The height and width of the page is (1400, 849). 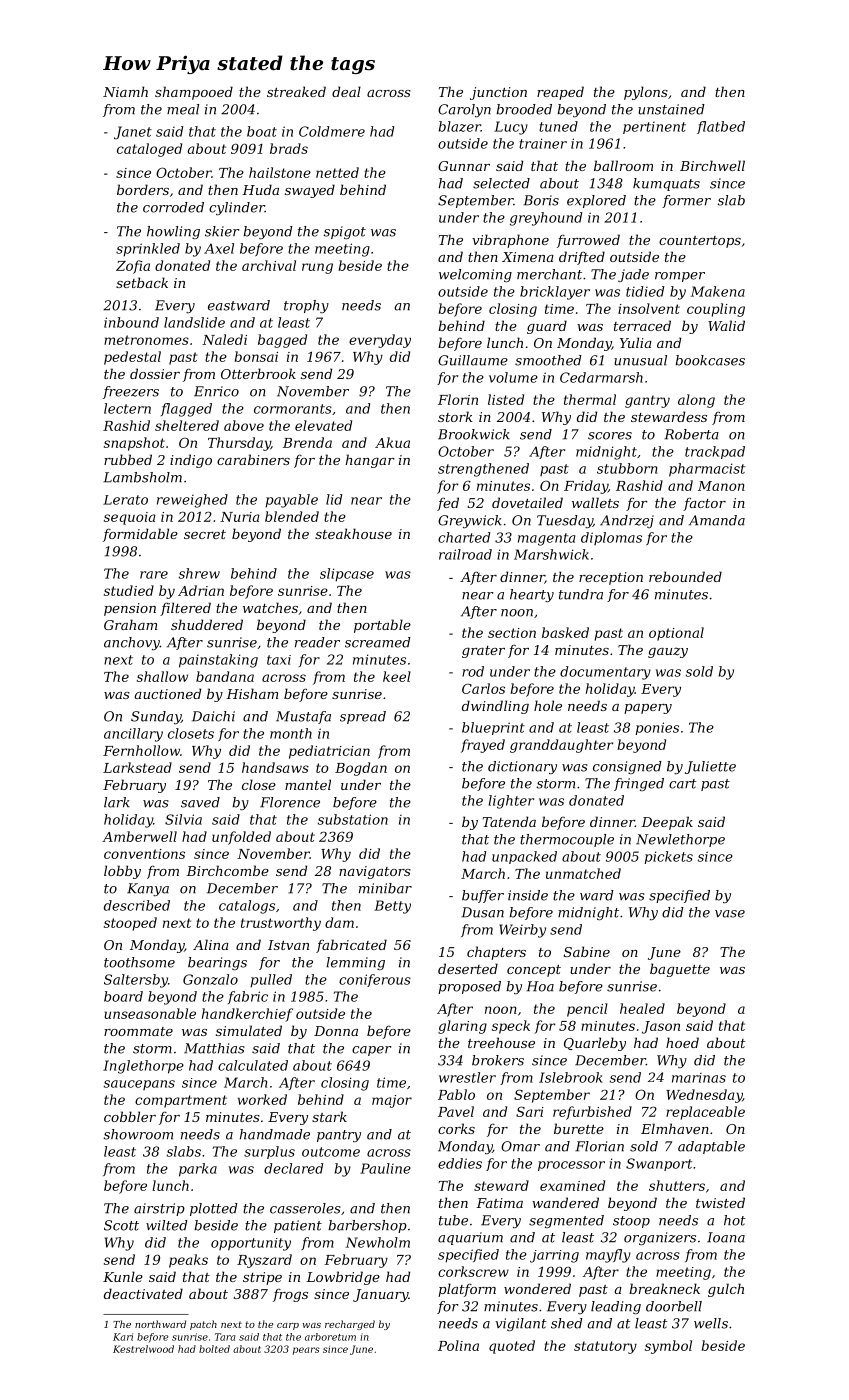 What do you see at coordinates (707, 470) in the page?
I see `pharmacist` at bounding box center [707, 470].
